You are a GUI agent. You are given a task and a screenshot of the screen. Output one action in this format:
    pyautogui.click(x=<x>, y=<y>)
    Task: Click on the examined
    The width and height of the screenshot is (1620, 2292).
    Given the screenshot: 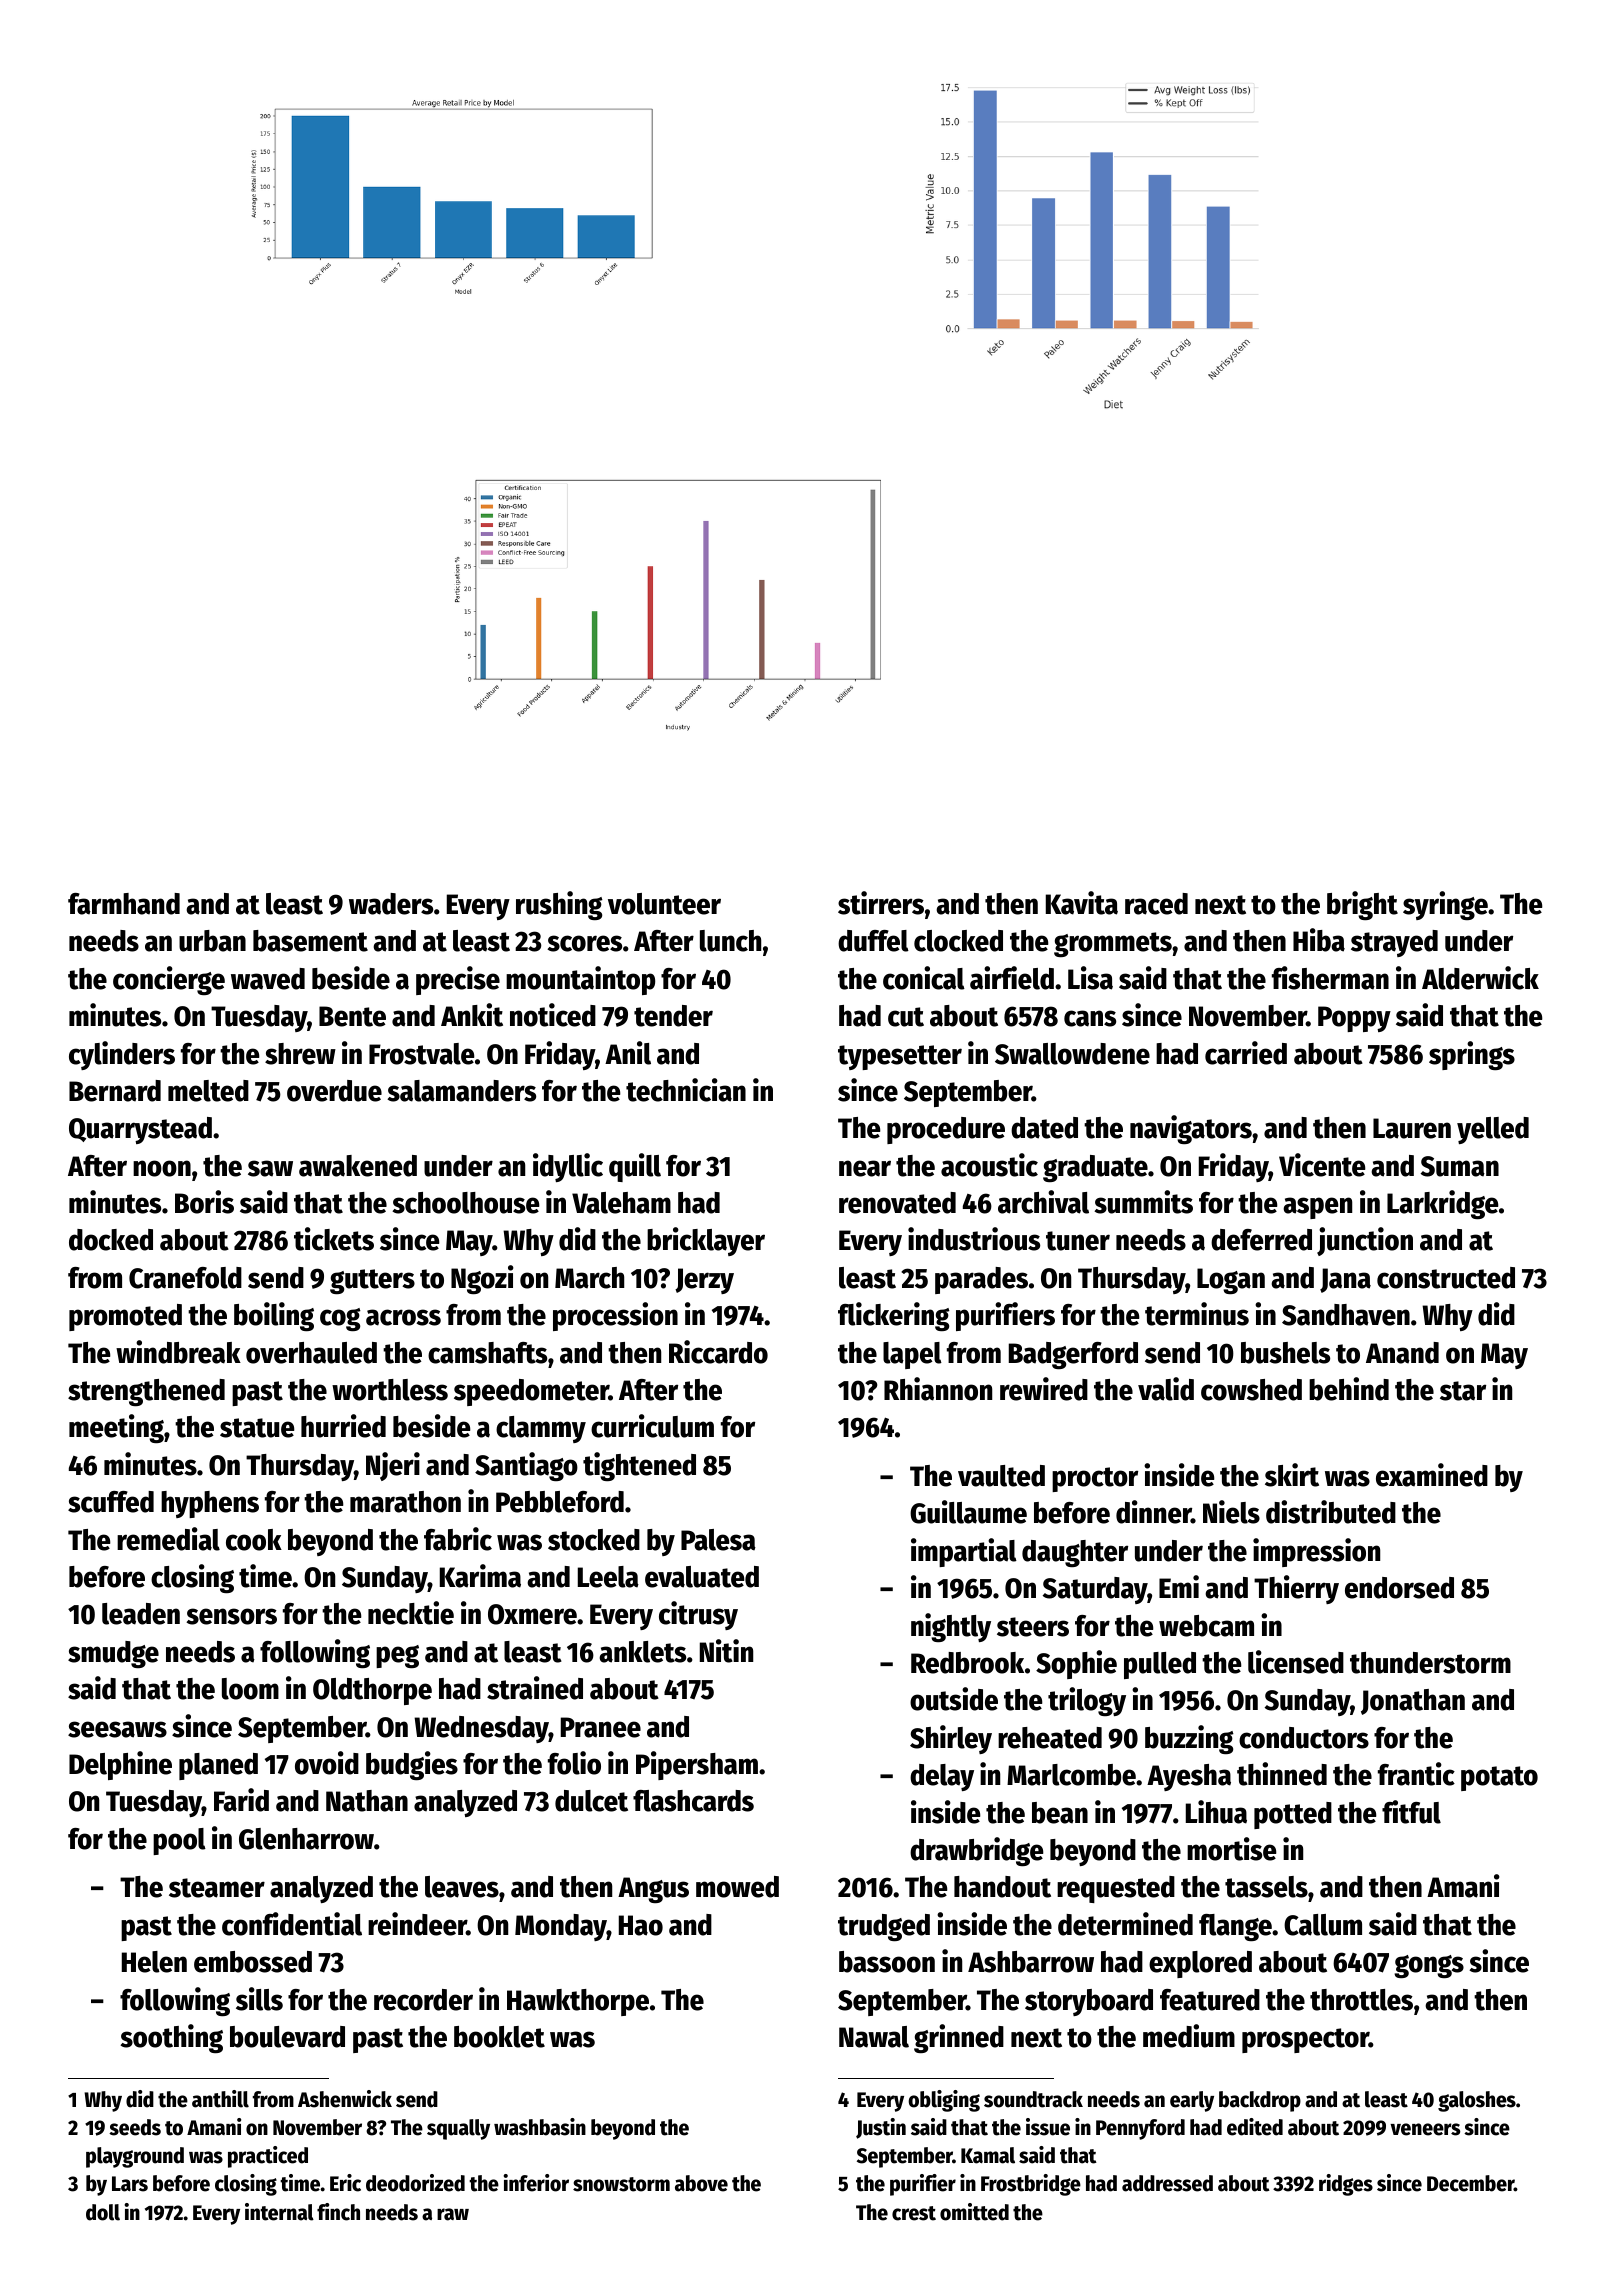 What is the action you would take?
    pyautogui.click(x=1432, y=1475)
